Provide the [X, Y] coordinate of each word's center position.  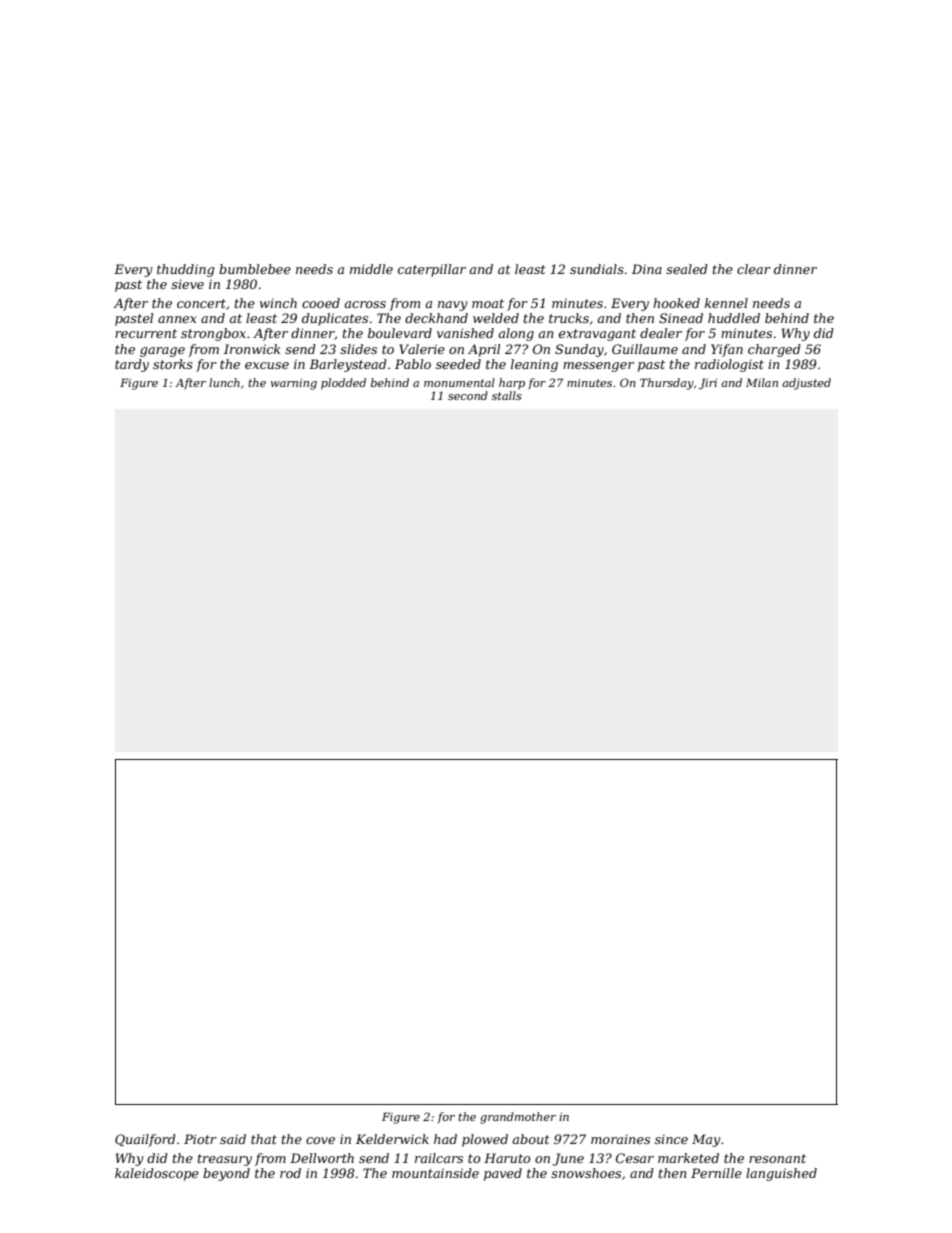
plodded [343, 384]
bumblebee [255, 269]
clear [754, 269]
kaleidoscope [157, 1174]
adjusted [806, 384]
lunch [224, 382]
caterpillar [432, 270]
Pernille [716, 1173]
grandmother [518, 1118]
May [706, 1140]
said [233, 1139]
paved [503, 1174]
